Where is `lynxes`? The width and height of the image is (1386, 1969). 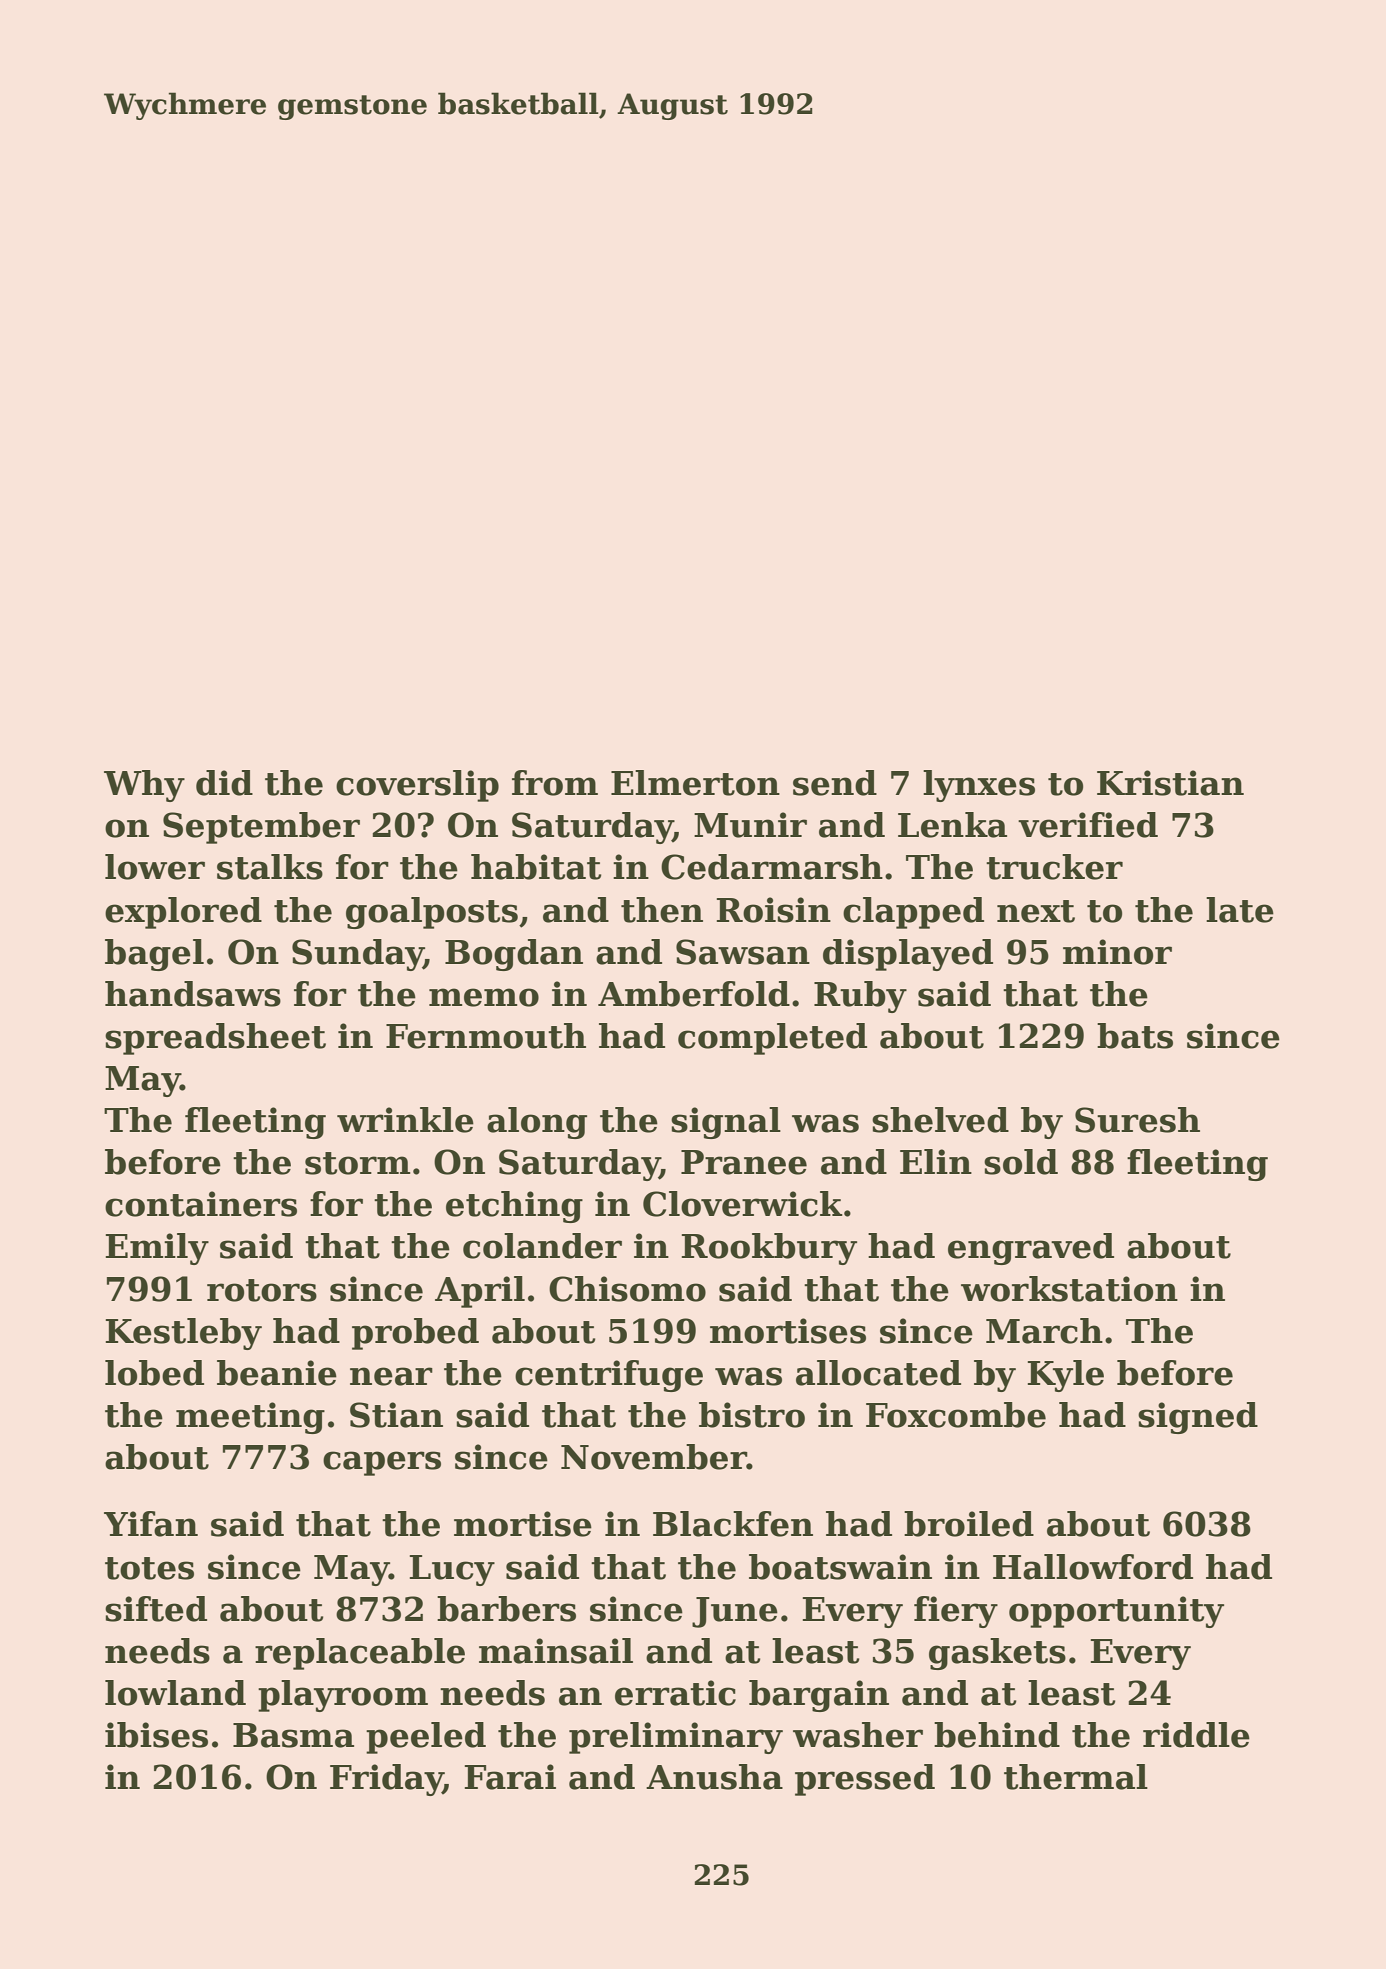
lynxes is located at coordinates (979, 786).
